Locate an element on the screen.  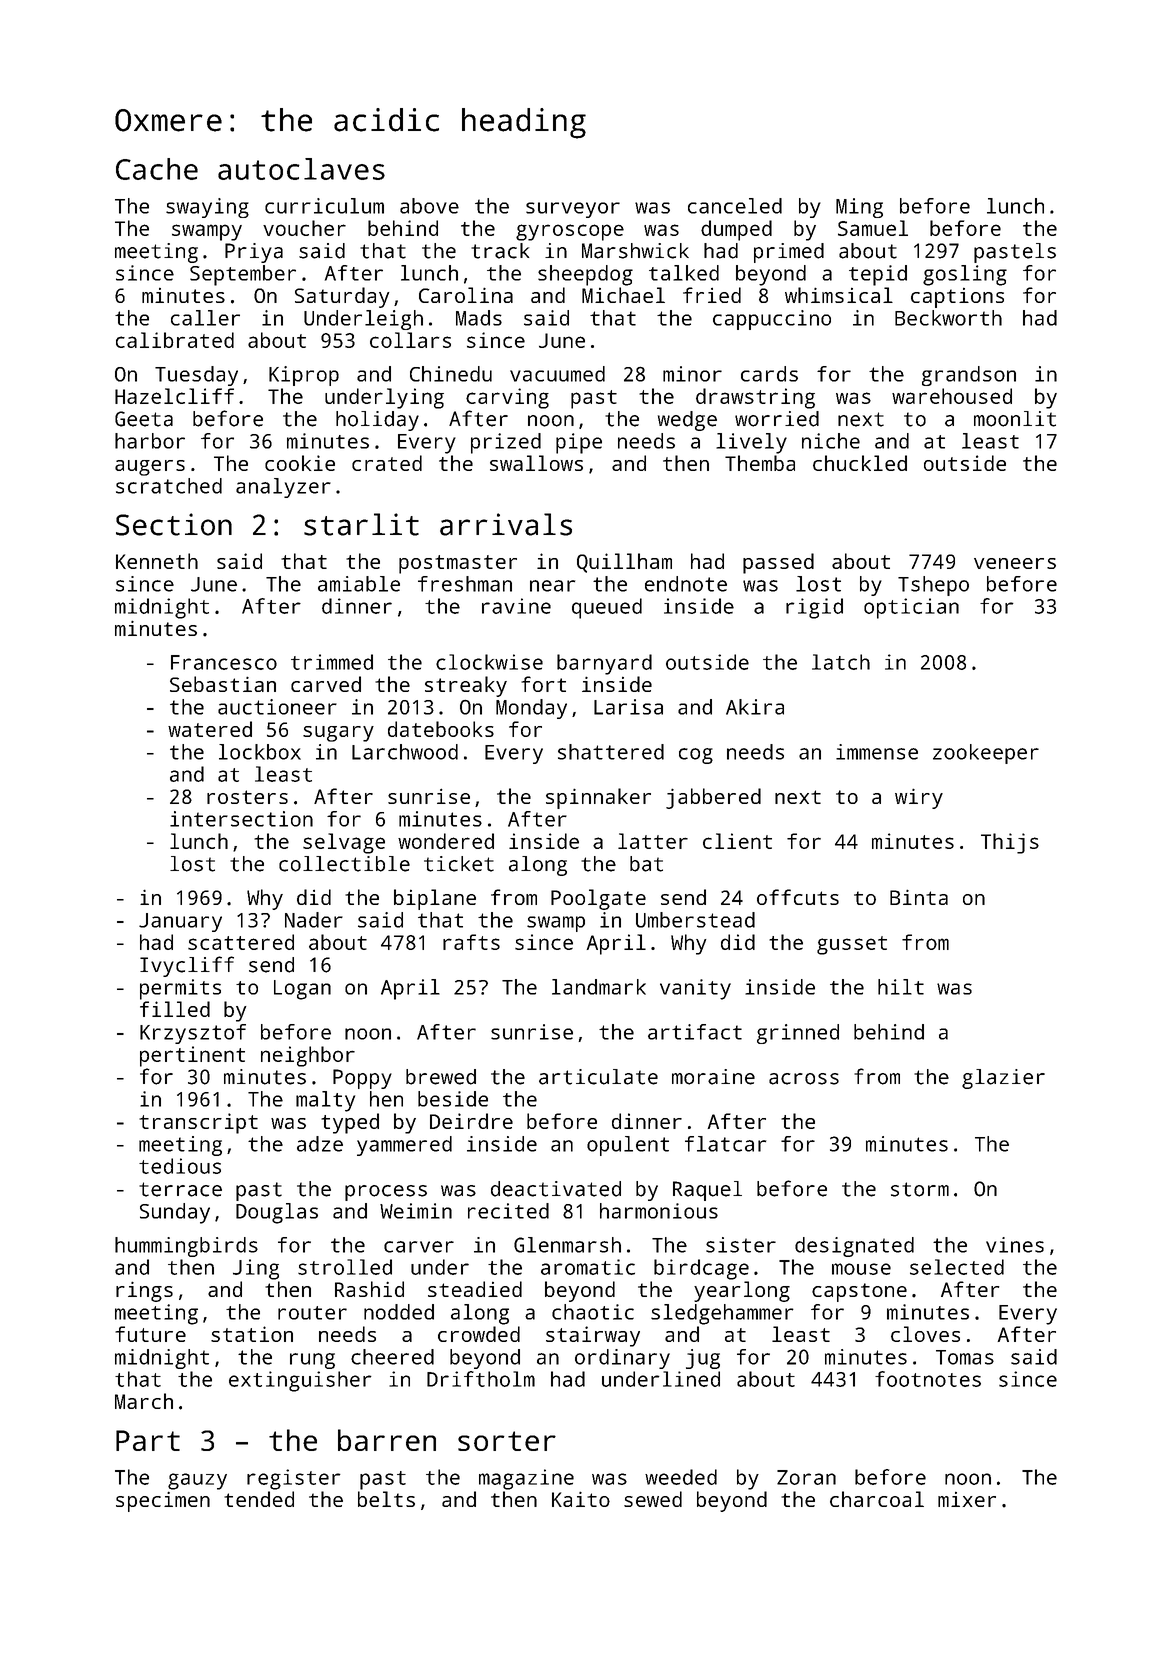
Thijs is located at coordinates (1010, 843).
